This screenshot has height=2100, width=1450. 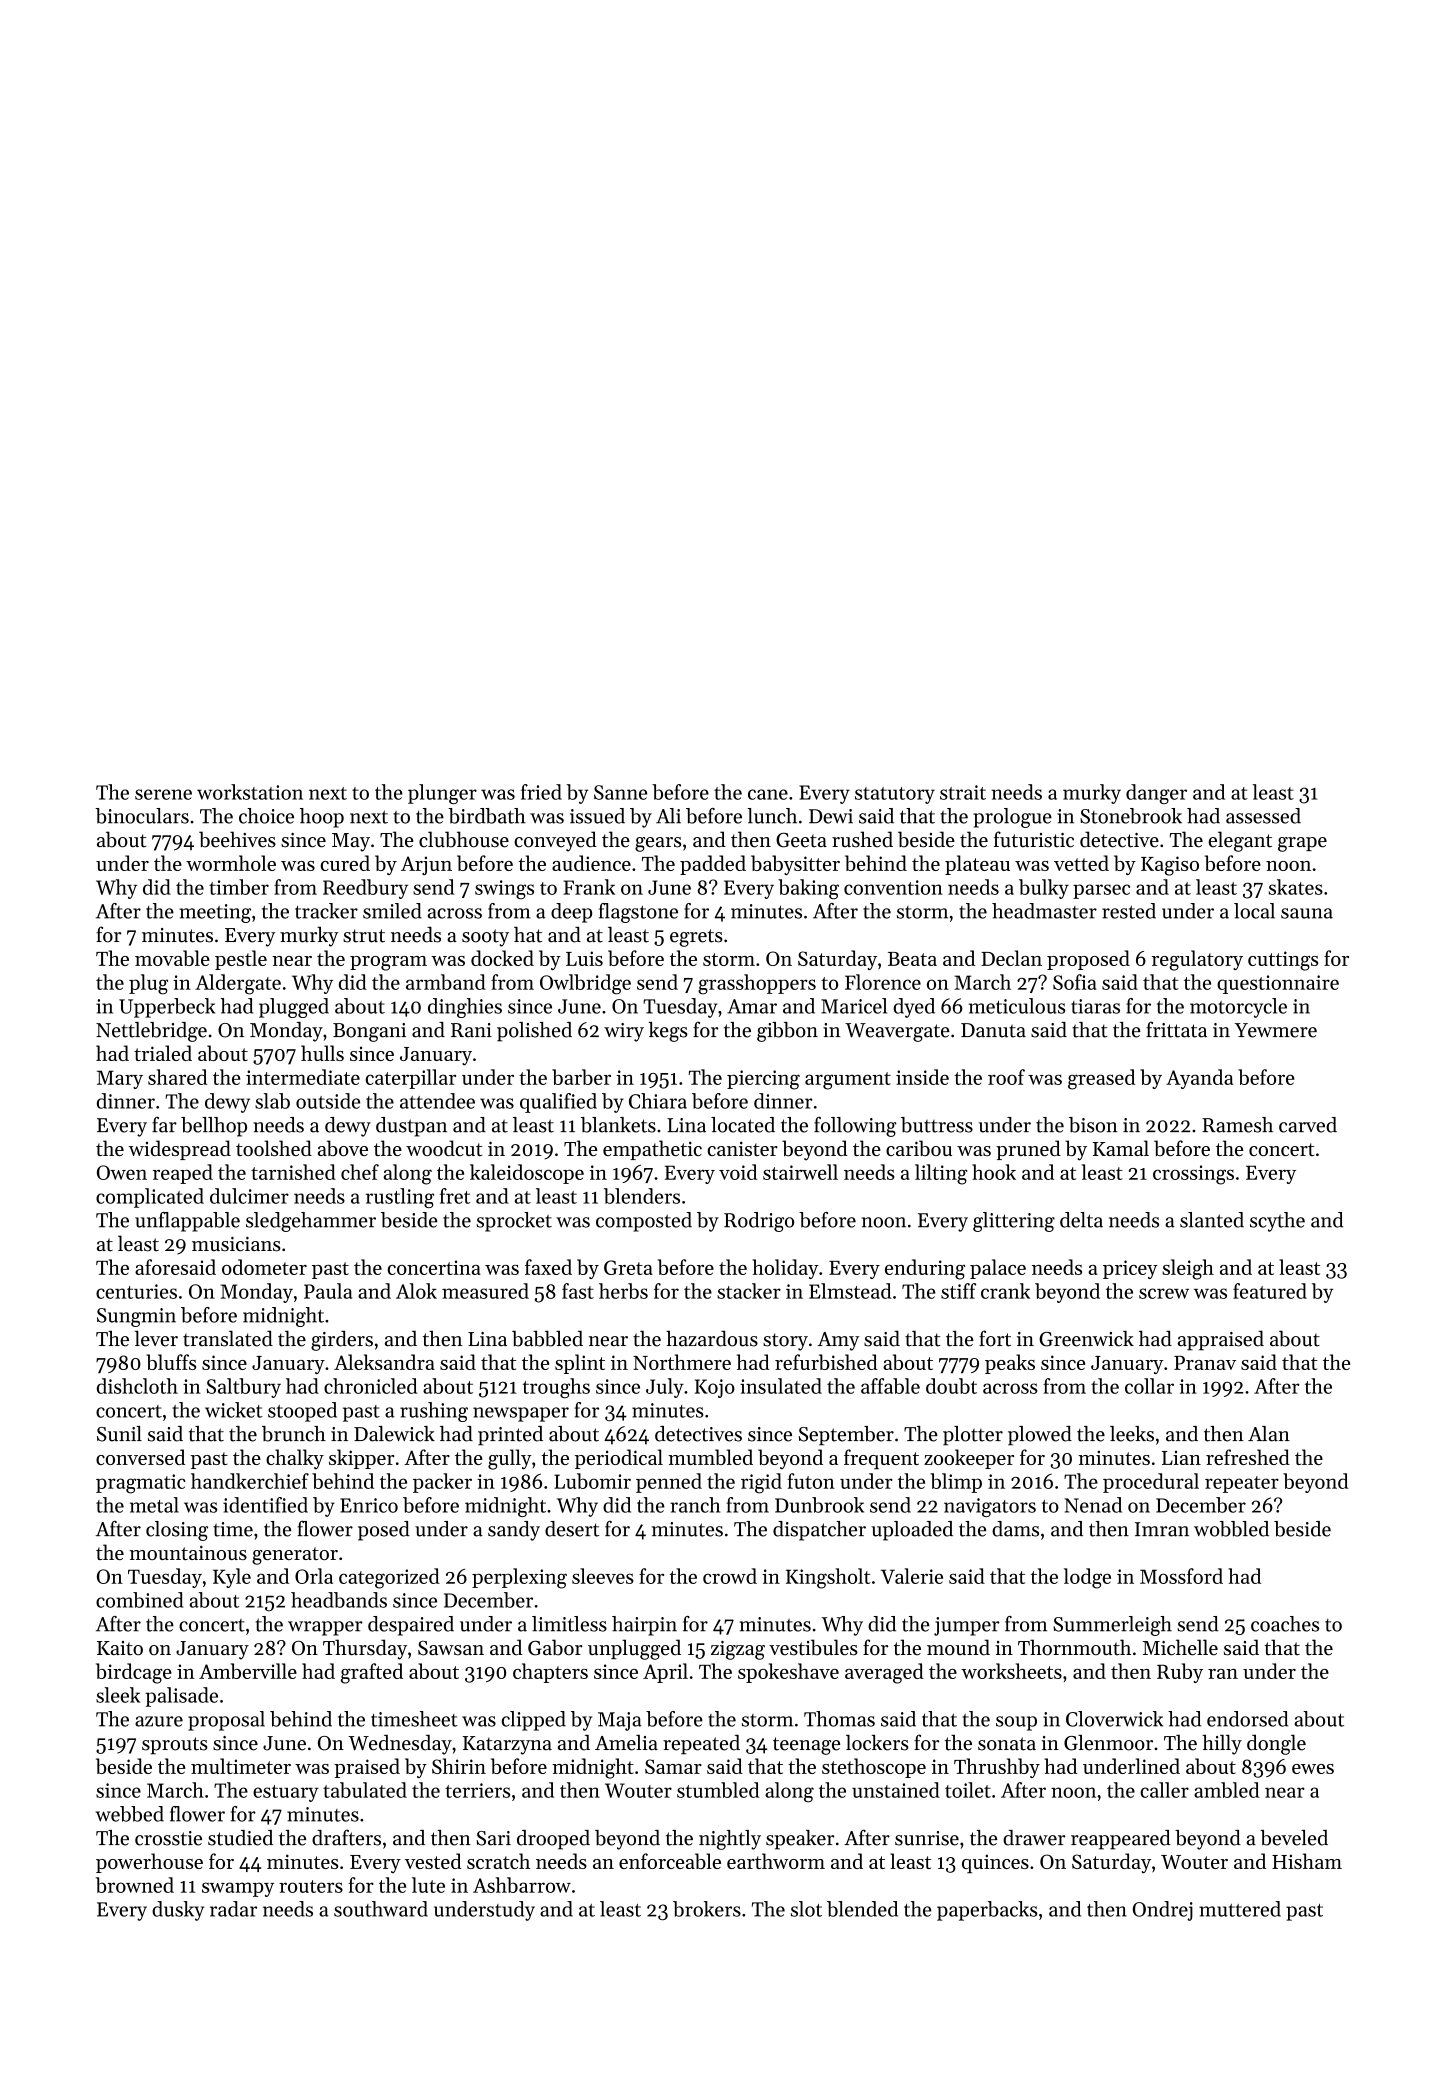 I want to click on dispatcher, so click(x=819, y=1531).
